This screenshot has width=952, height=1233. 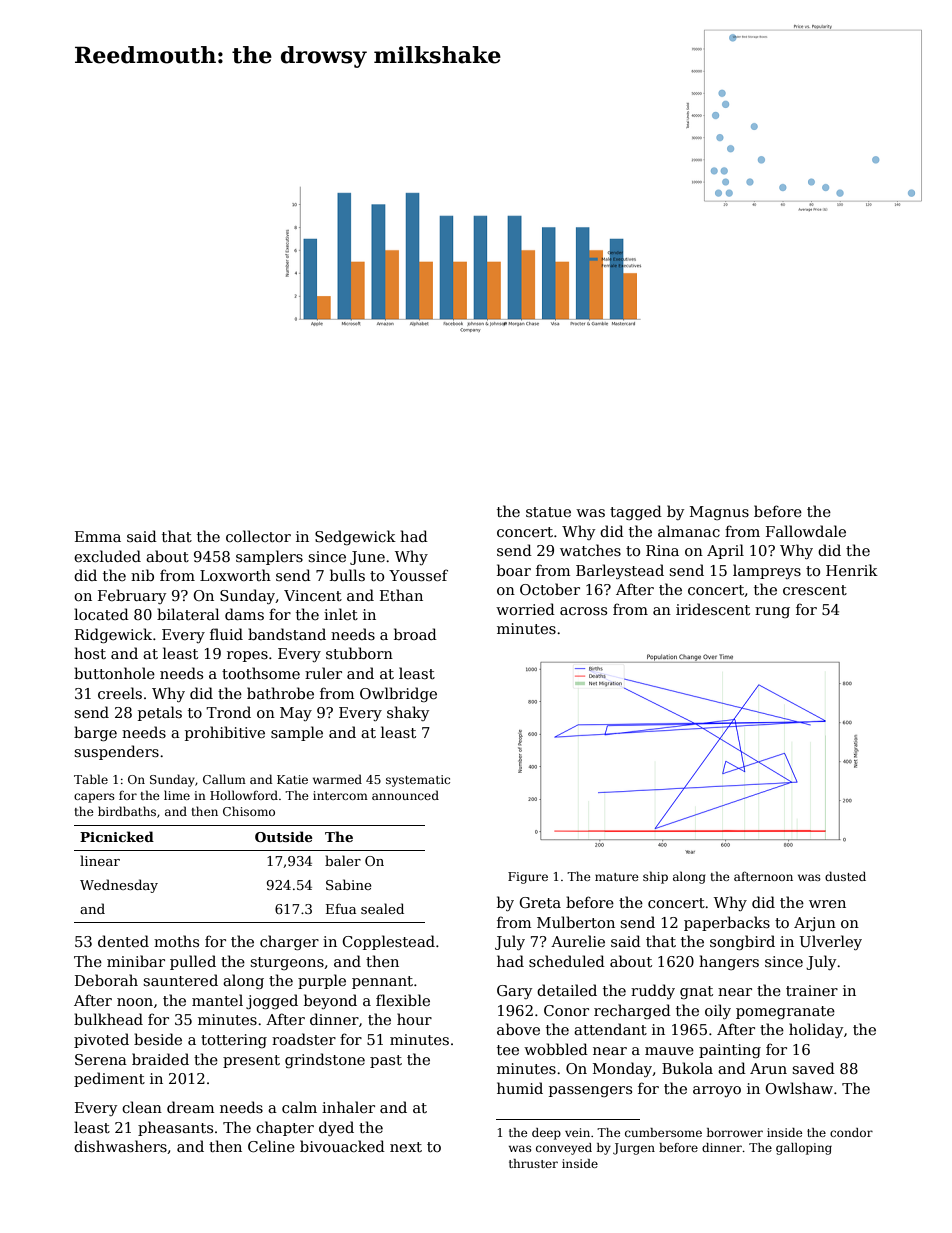 I want to click on Emma, so click(x=98, y=536).
